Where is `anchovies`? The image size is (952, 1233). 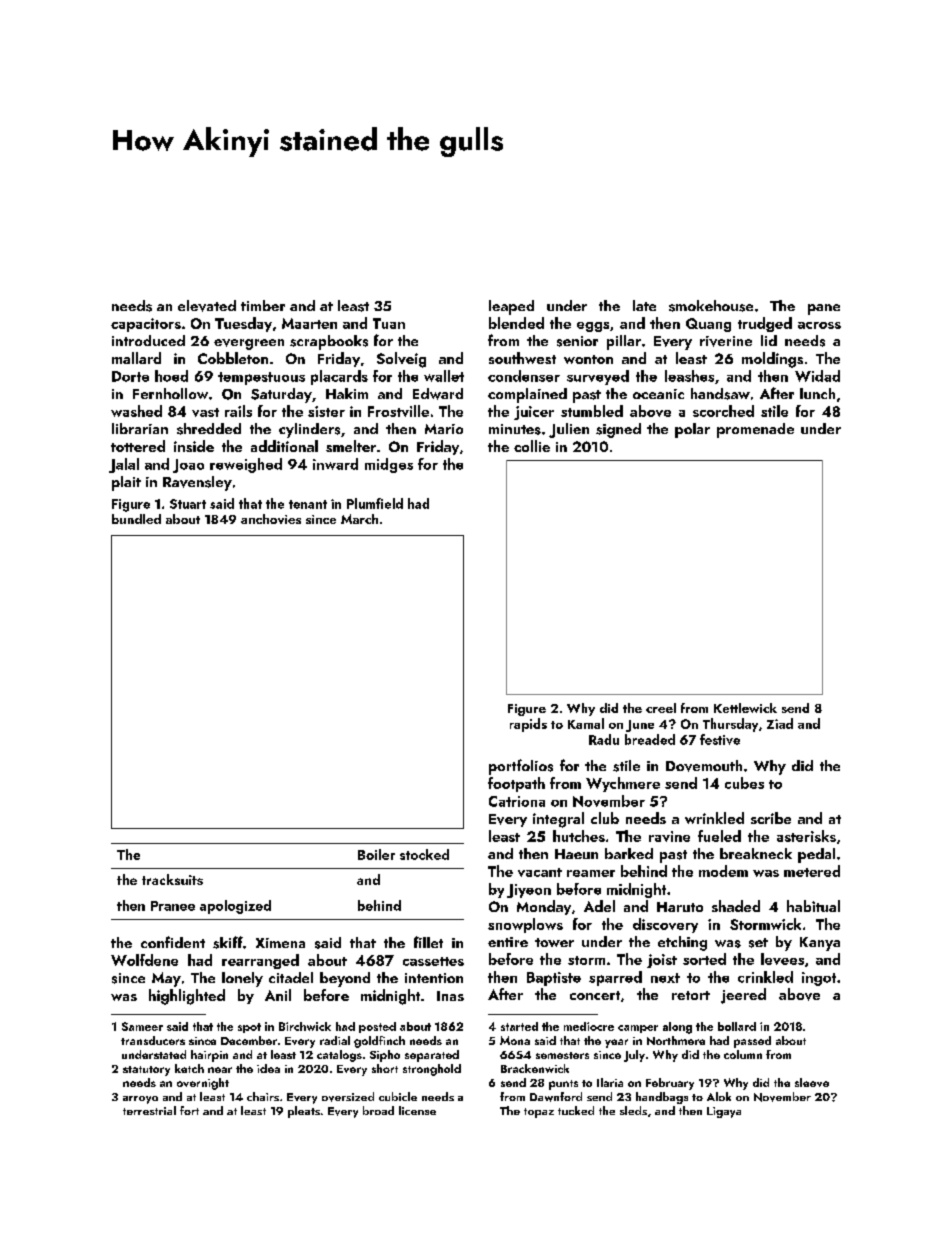 anchovies is located at coordinates (271, 519).
